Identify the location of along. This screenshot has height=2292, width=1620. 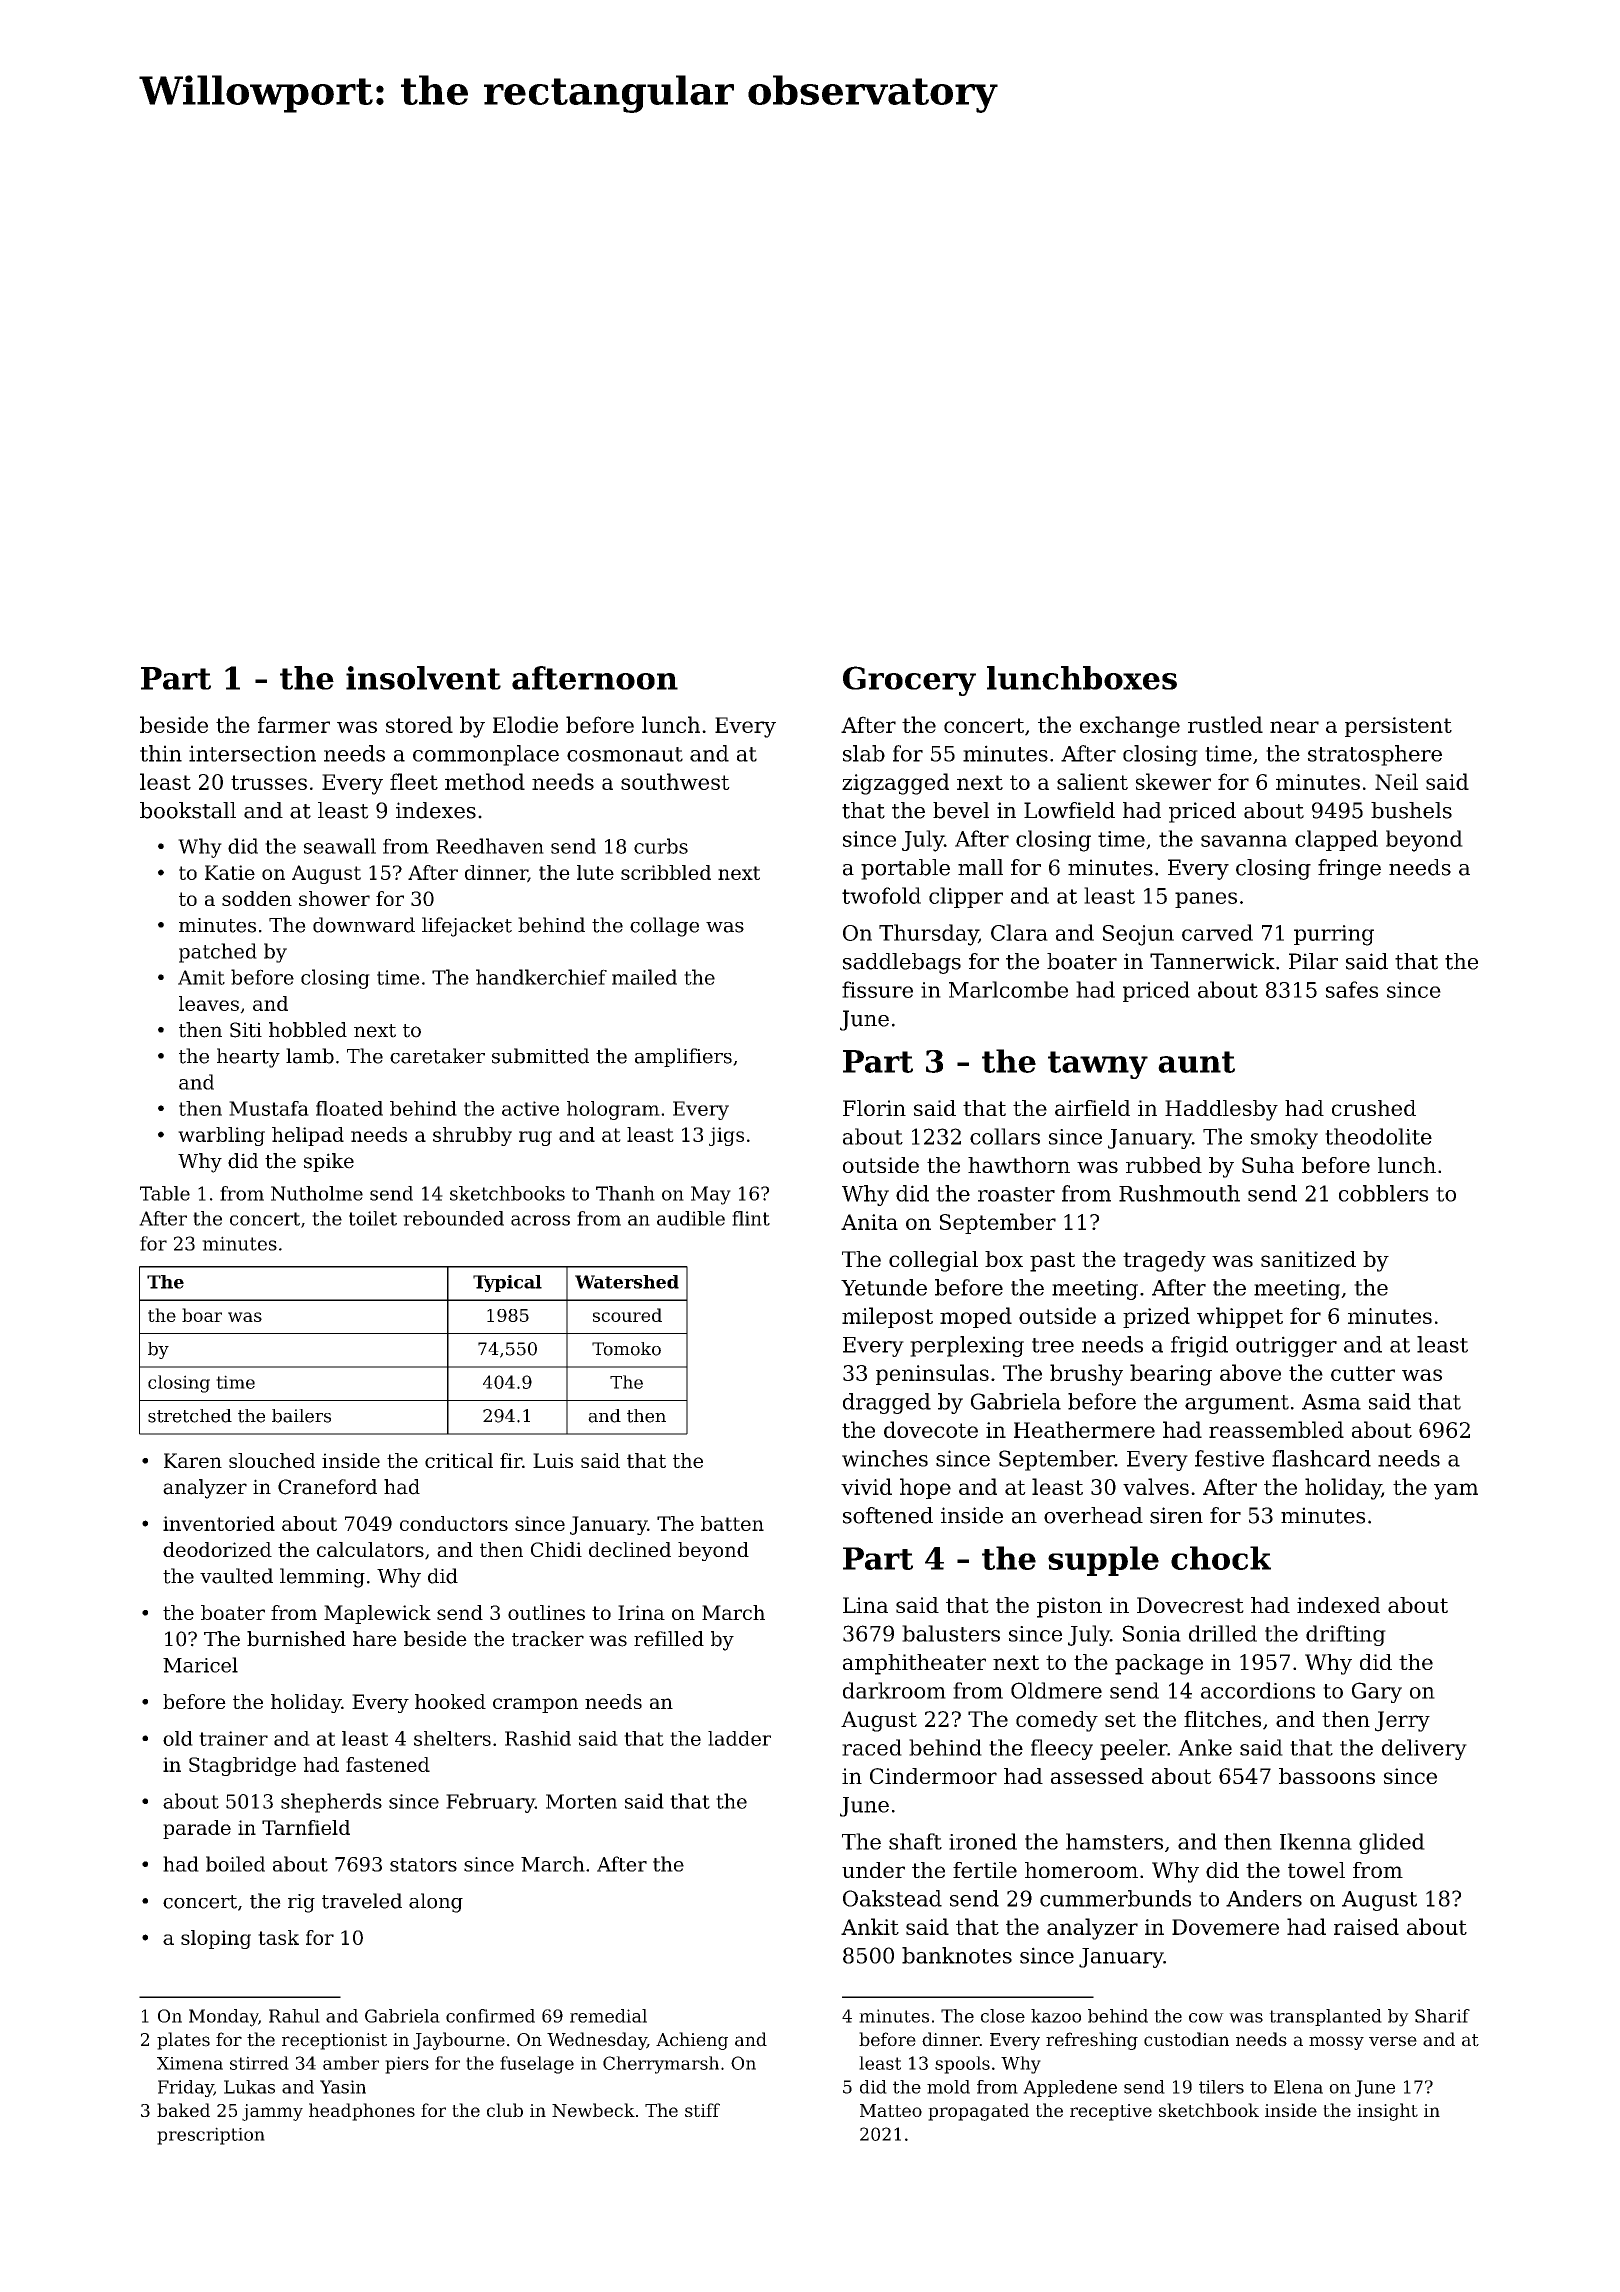
(436, 1903).
